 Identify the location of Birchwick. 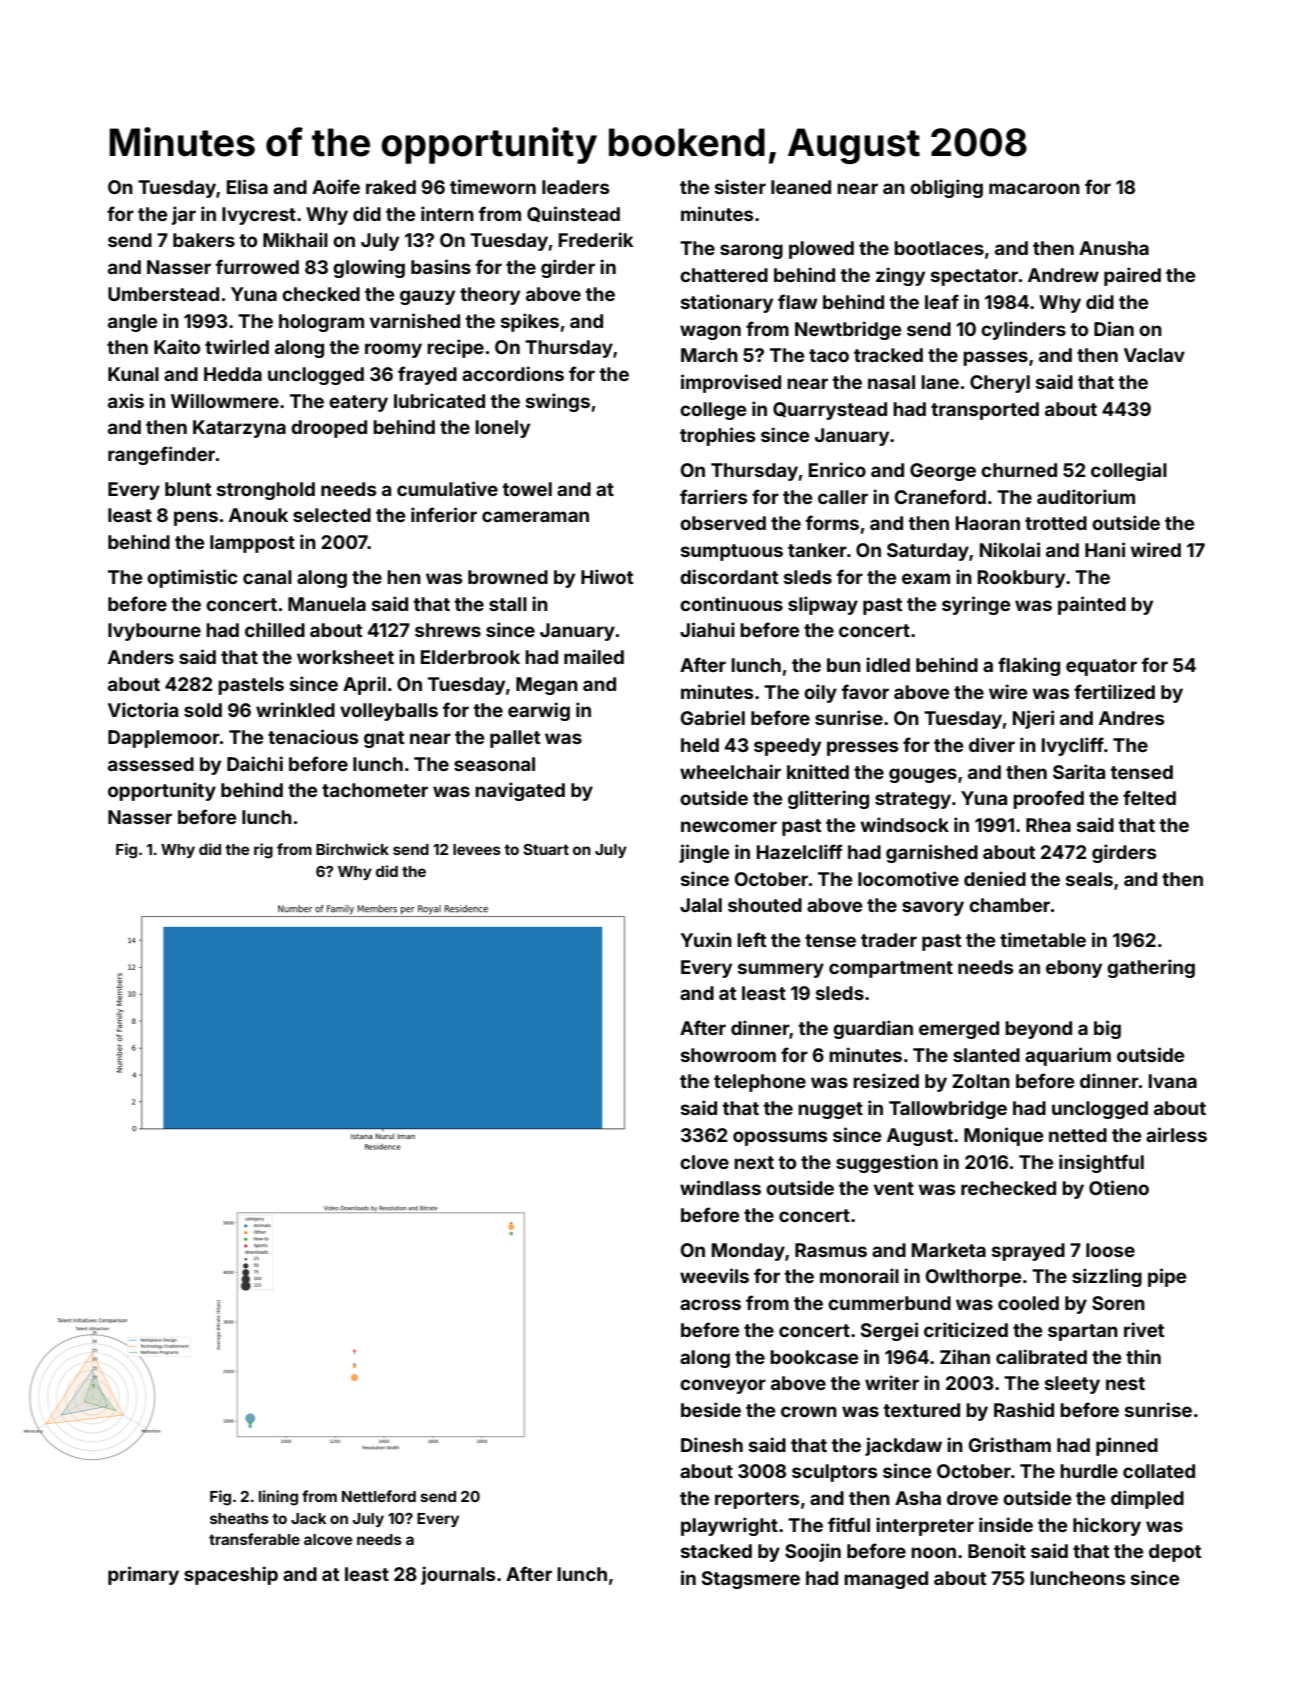
(352, 849).
